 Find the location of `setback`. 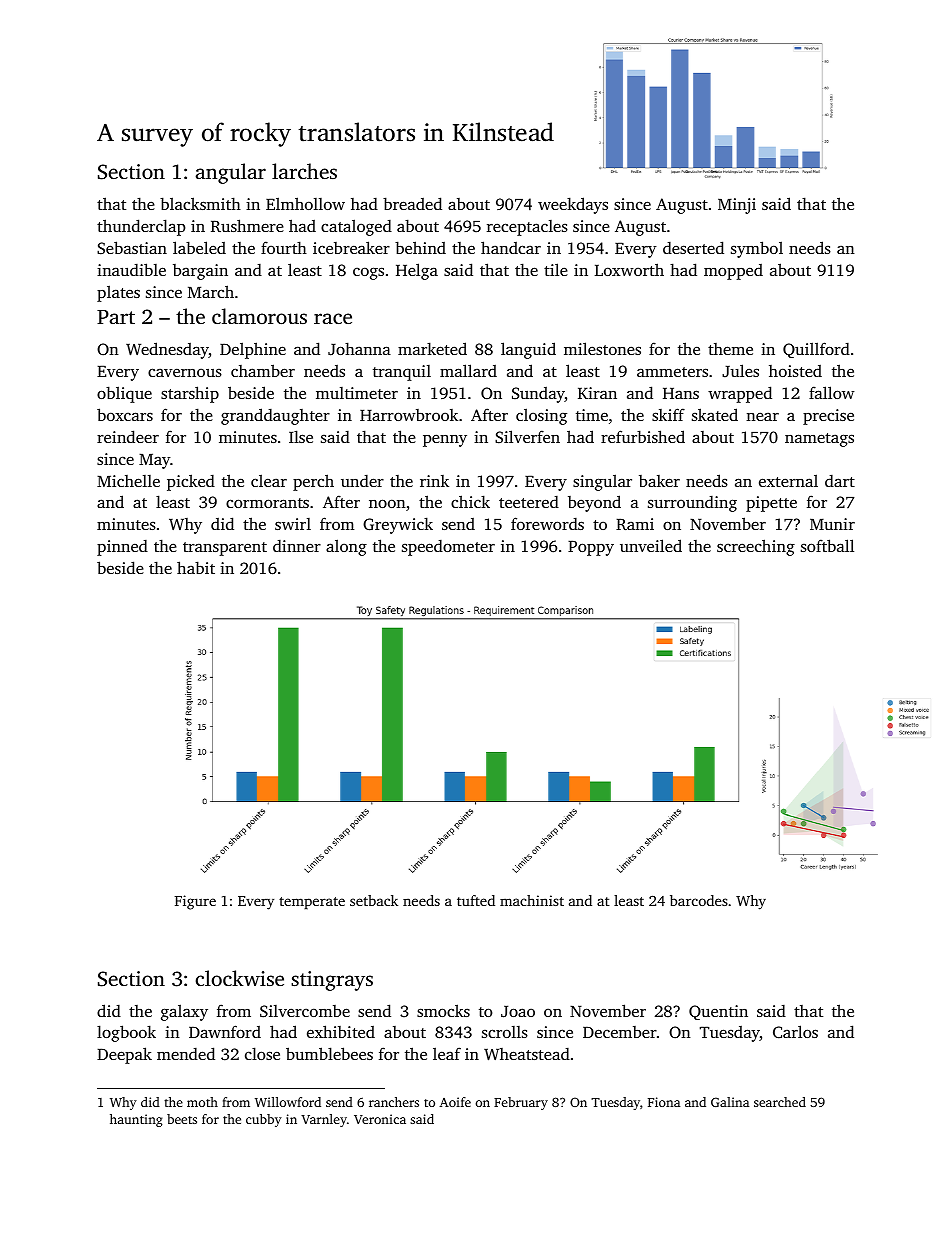

setback is located at coordinates (374, 900).
